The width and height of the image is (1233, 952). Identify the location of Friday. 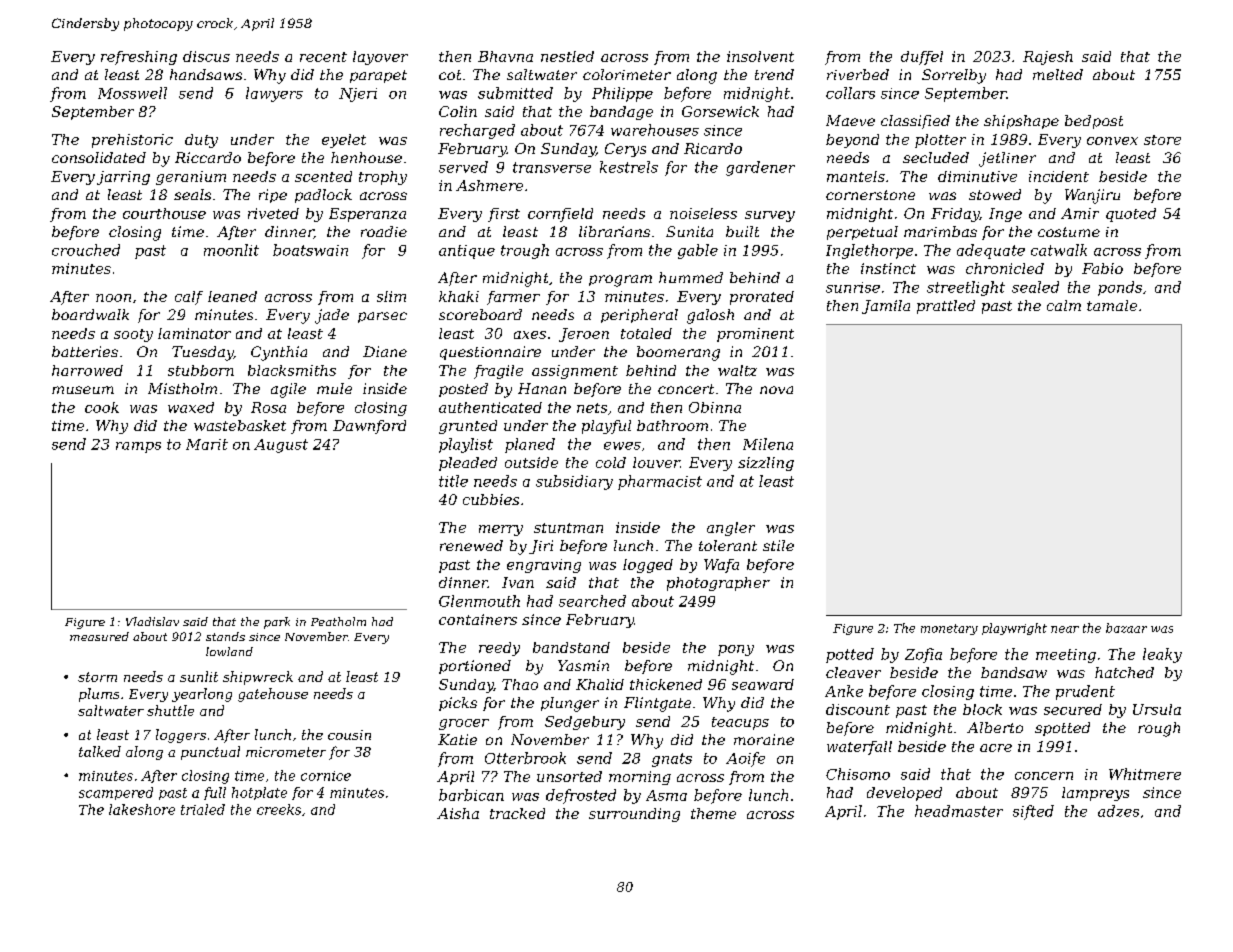
(955, 215).
